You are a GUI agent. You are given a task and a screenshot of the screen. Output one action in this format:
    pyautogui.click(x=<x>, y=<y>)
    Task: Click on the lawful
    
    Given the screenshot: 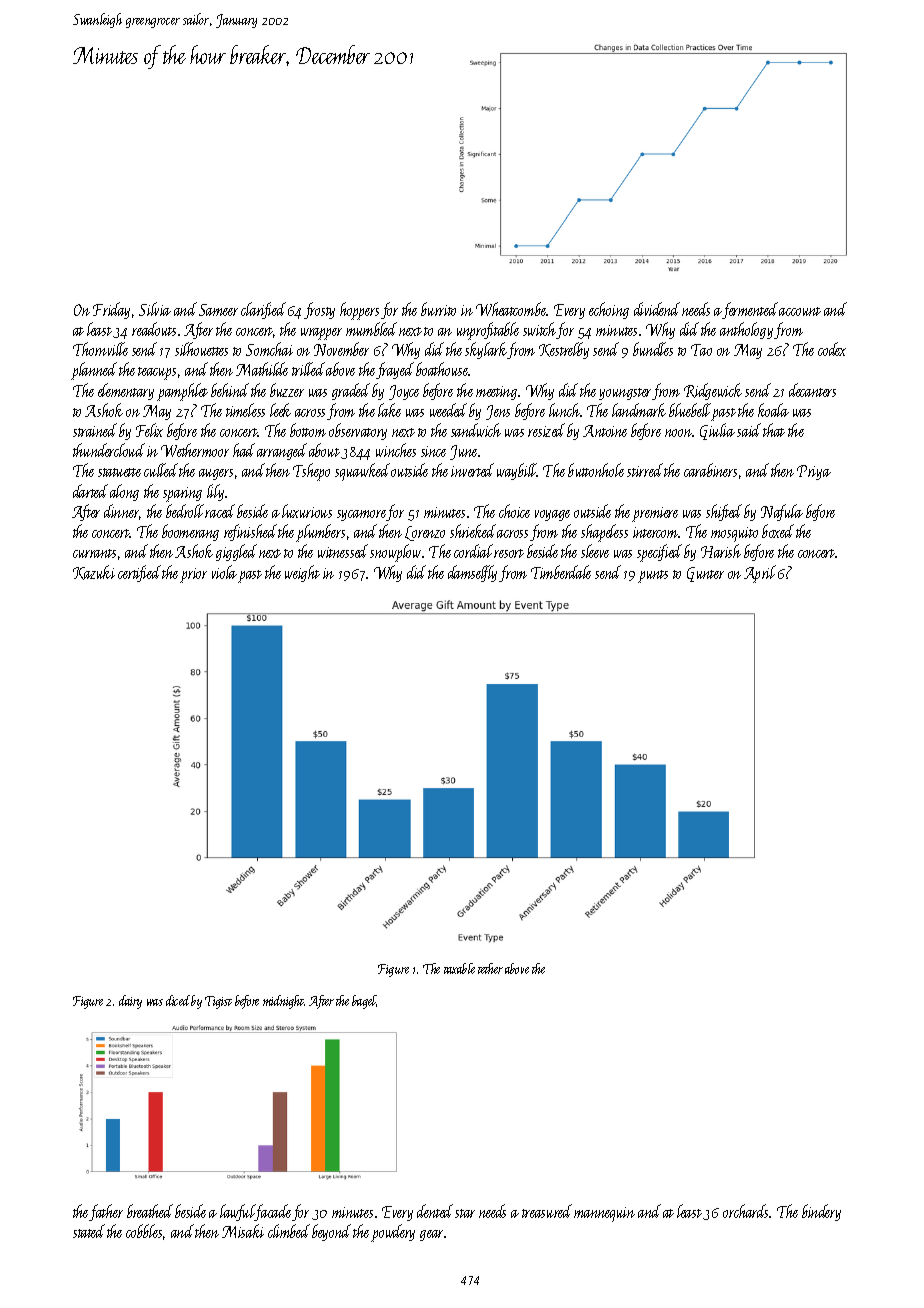 What is the action you would take?
    pyautogui.click(x=238, y=1212)
